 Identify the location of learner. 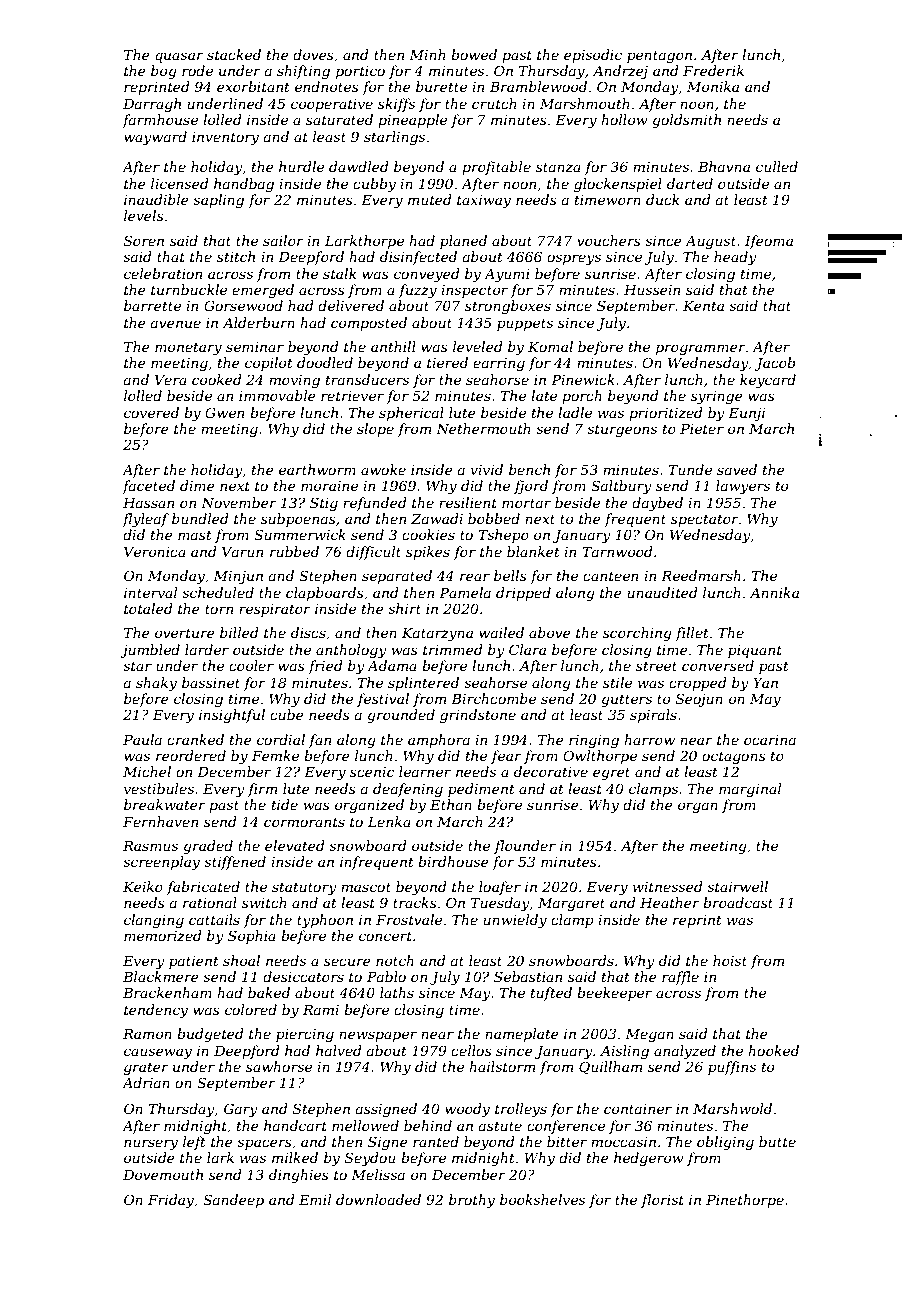
(425, 771).
